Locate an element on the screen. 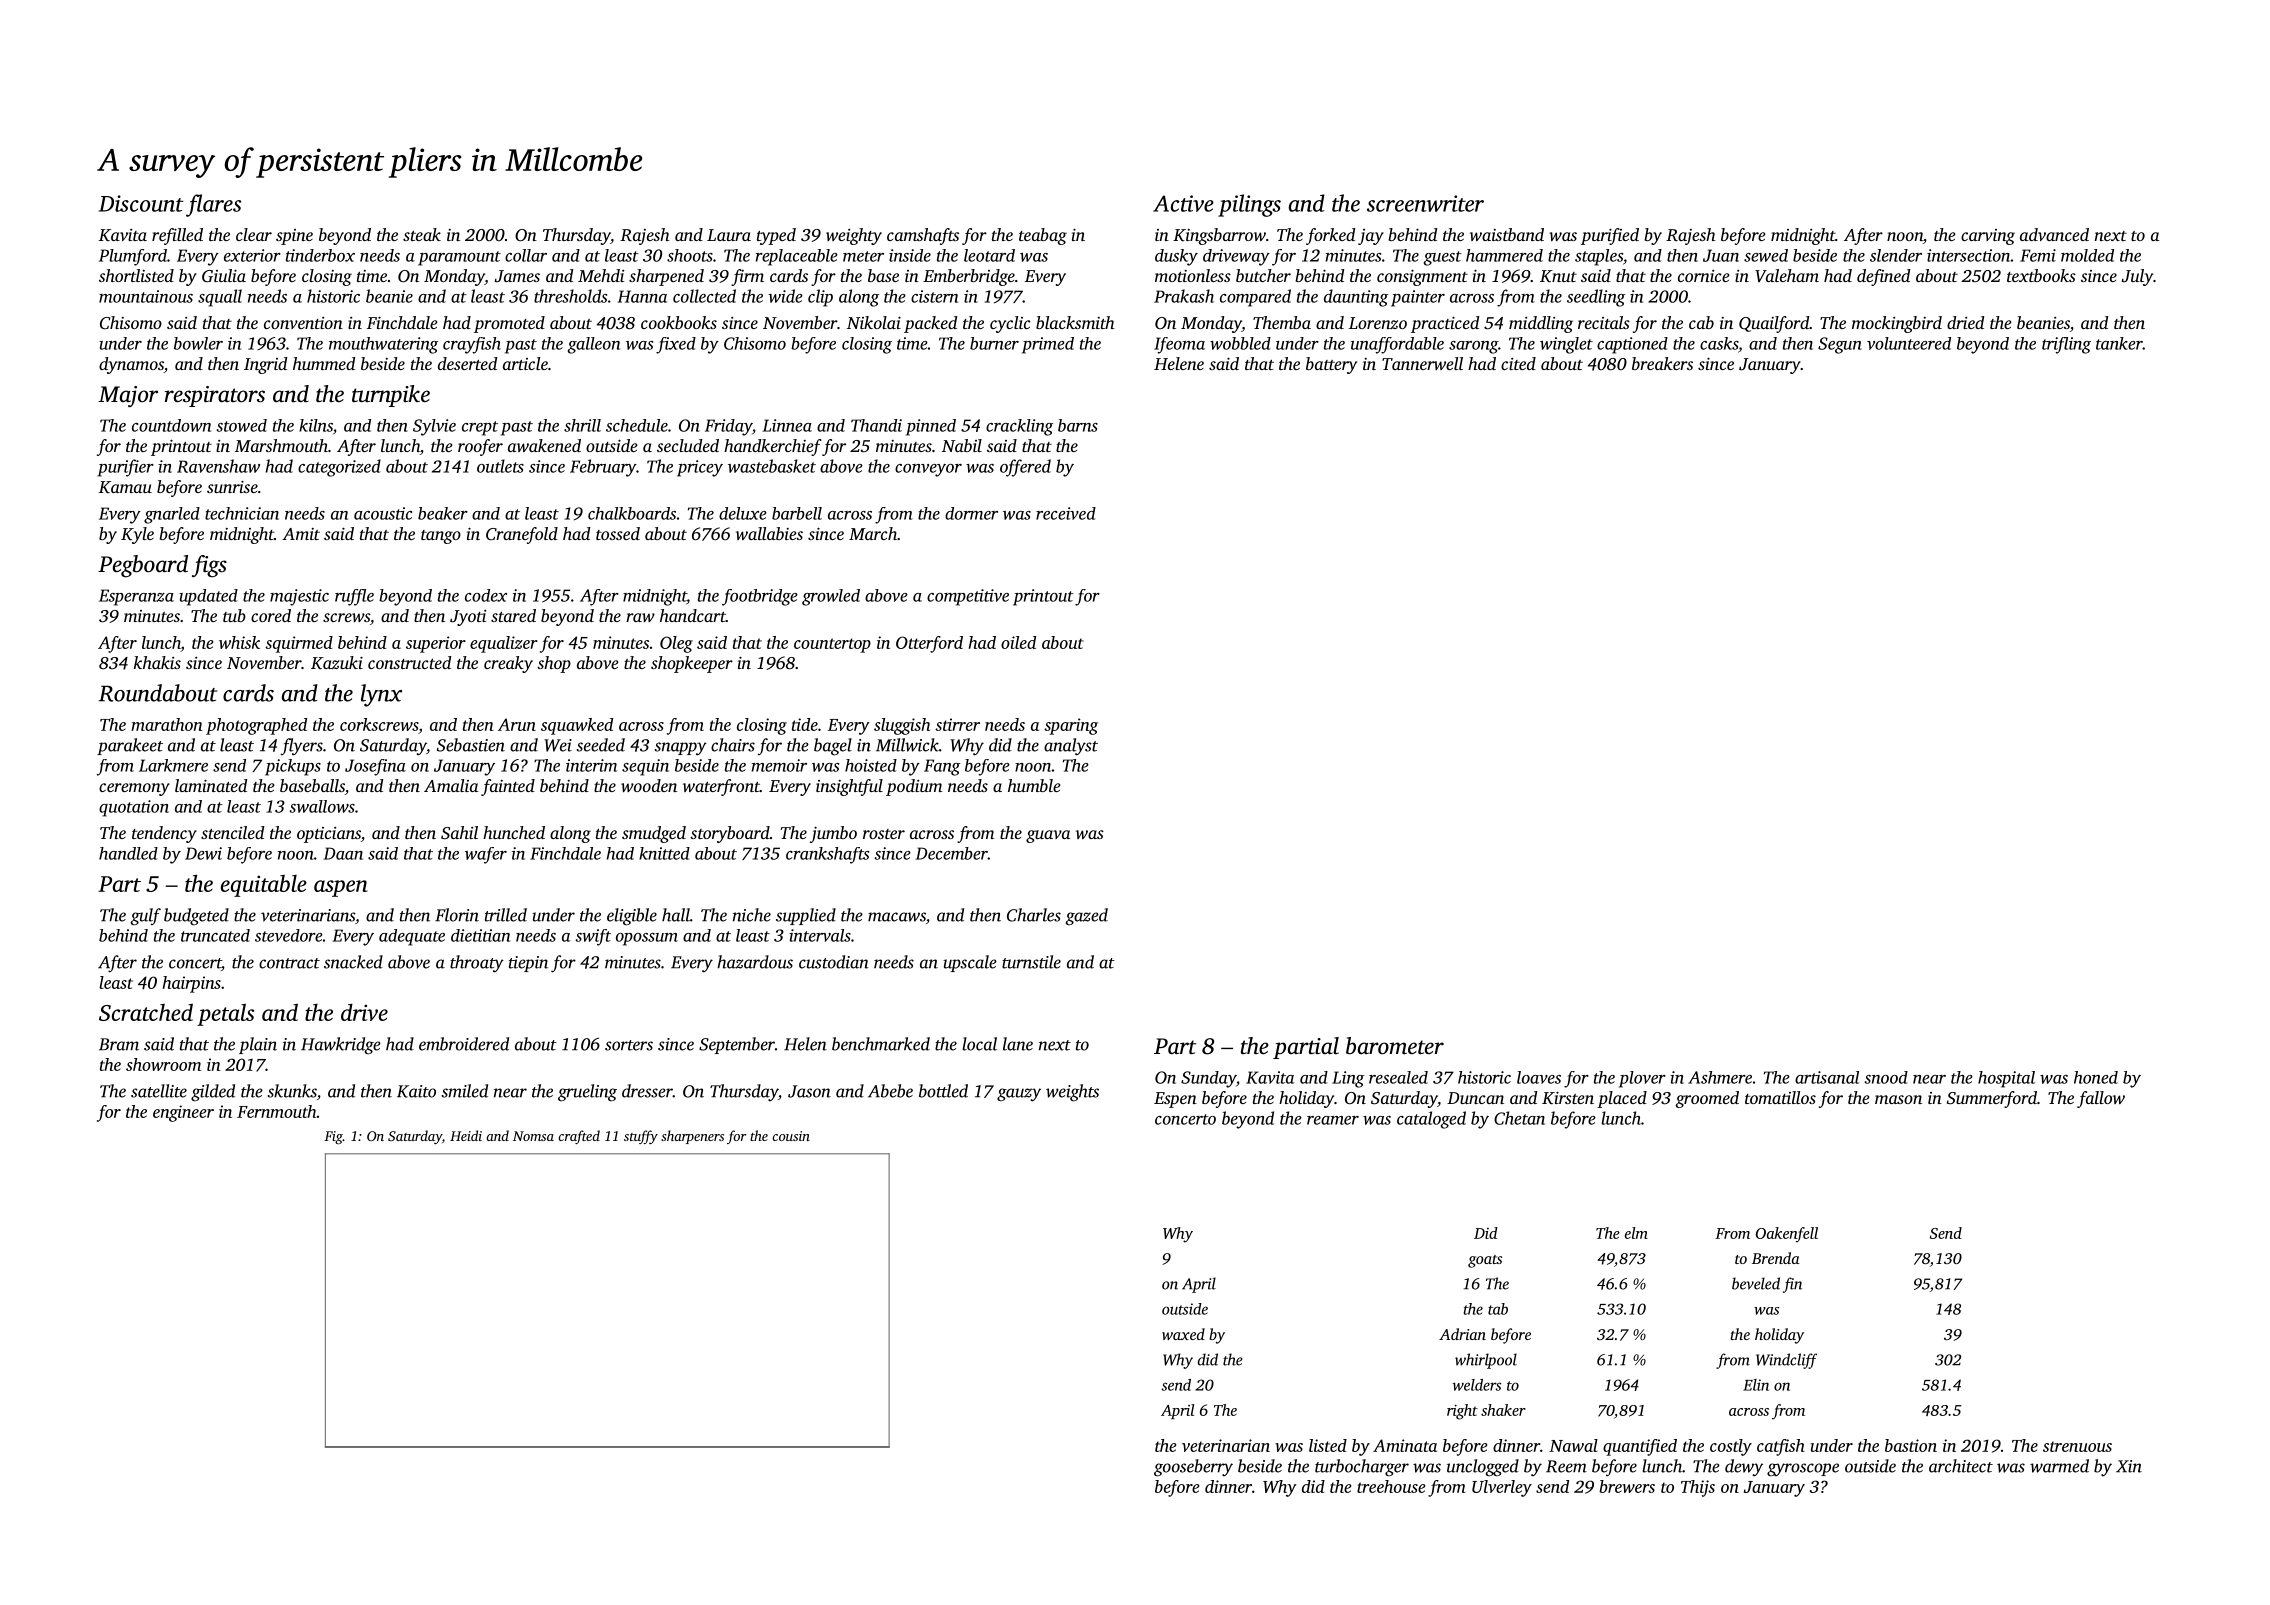 This screenshot has height=1605, width=2270. Amalia is located at coordinates (451, 785).
